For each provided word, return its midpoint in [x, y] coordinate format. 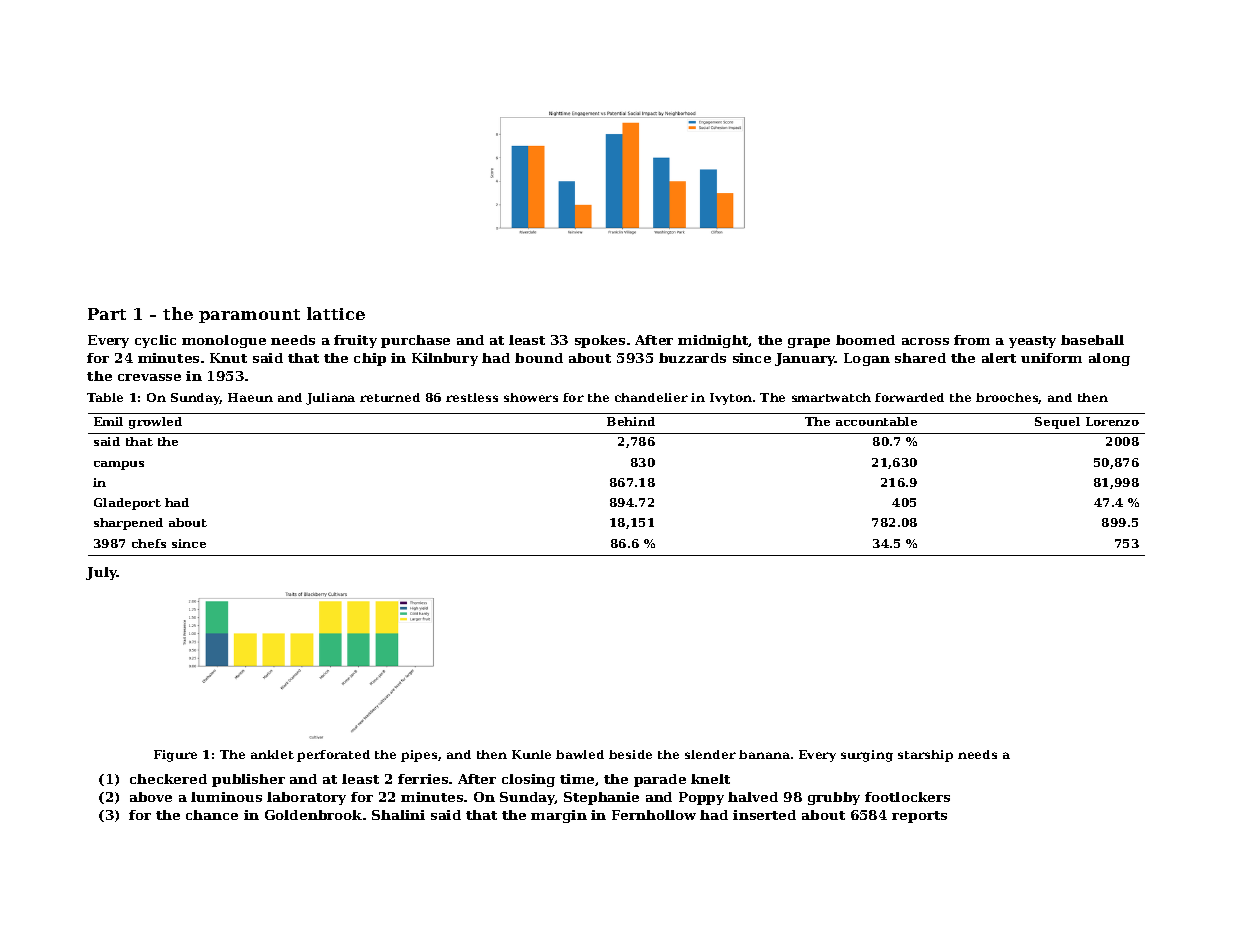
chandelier [651, 397]
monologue [224, 341]
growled [155, 423]
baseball [1092, 340]
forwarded [909, 397]
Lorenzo [1112, 421]
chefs [149, 543]
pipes [419, 756]
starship [925, 756]
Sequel [1057, 423]
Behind [631, 421]
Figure [175, 756]
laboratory [306, 798]
